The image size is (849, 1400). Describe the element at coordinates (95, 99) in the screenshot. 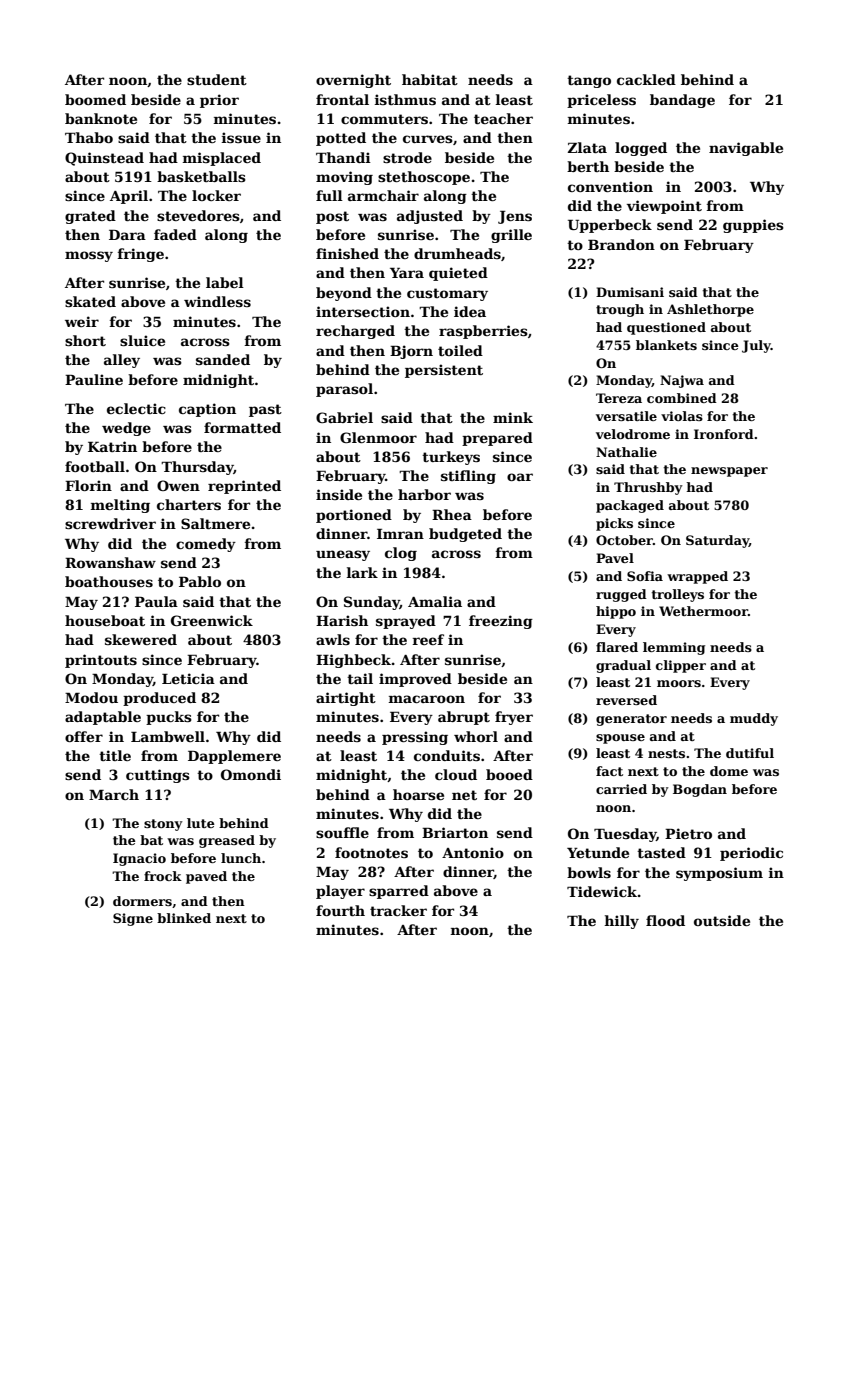

I see `boomed` at that location.
